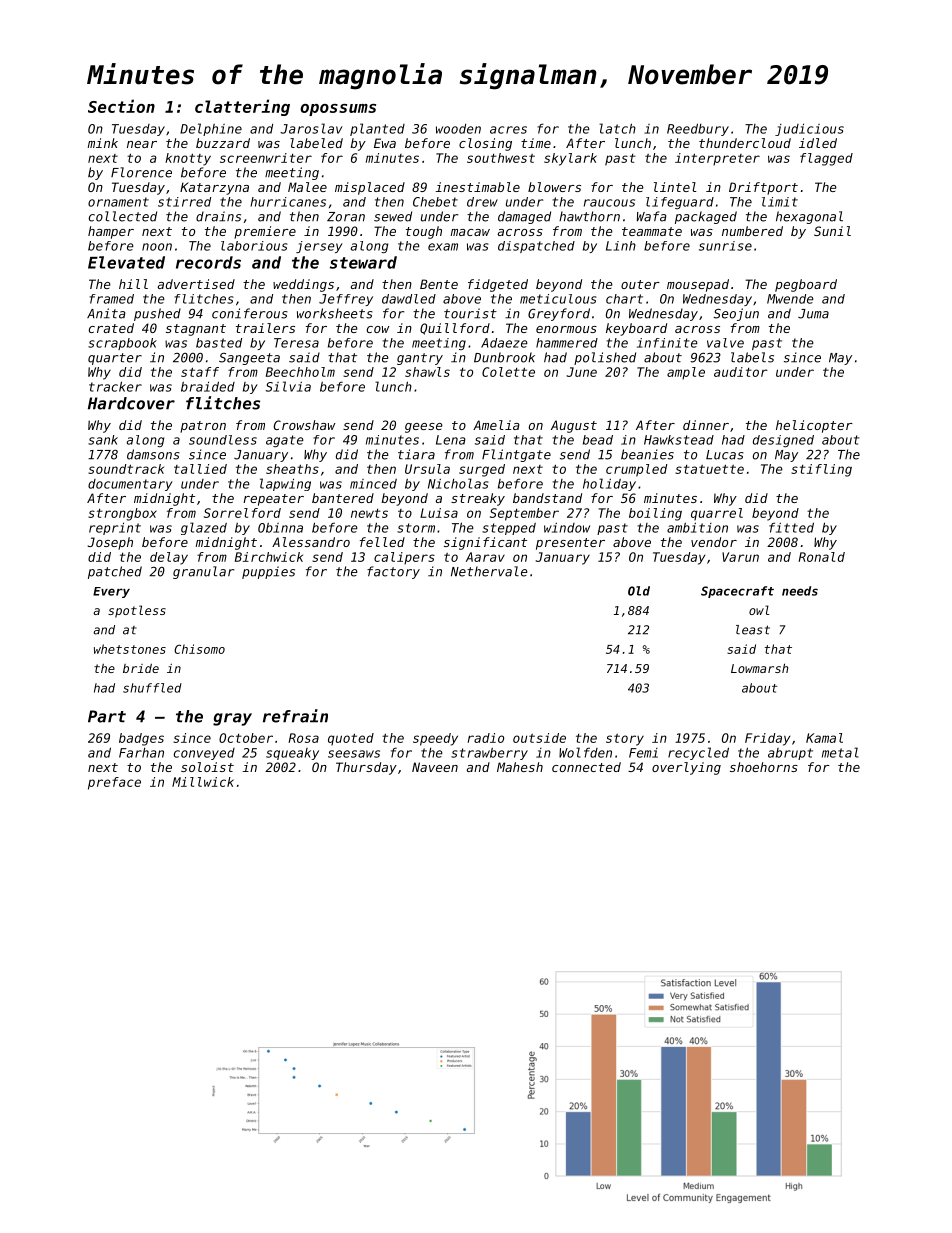 The image size is (952, 1233). Describe the element at coordinates (824, 738) in the screenshot. I see `Kamal` at that location.
